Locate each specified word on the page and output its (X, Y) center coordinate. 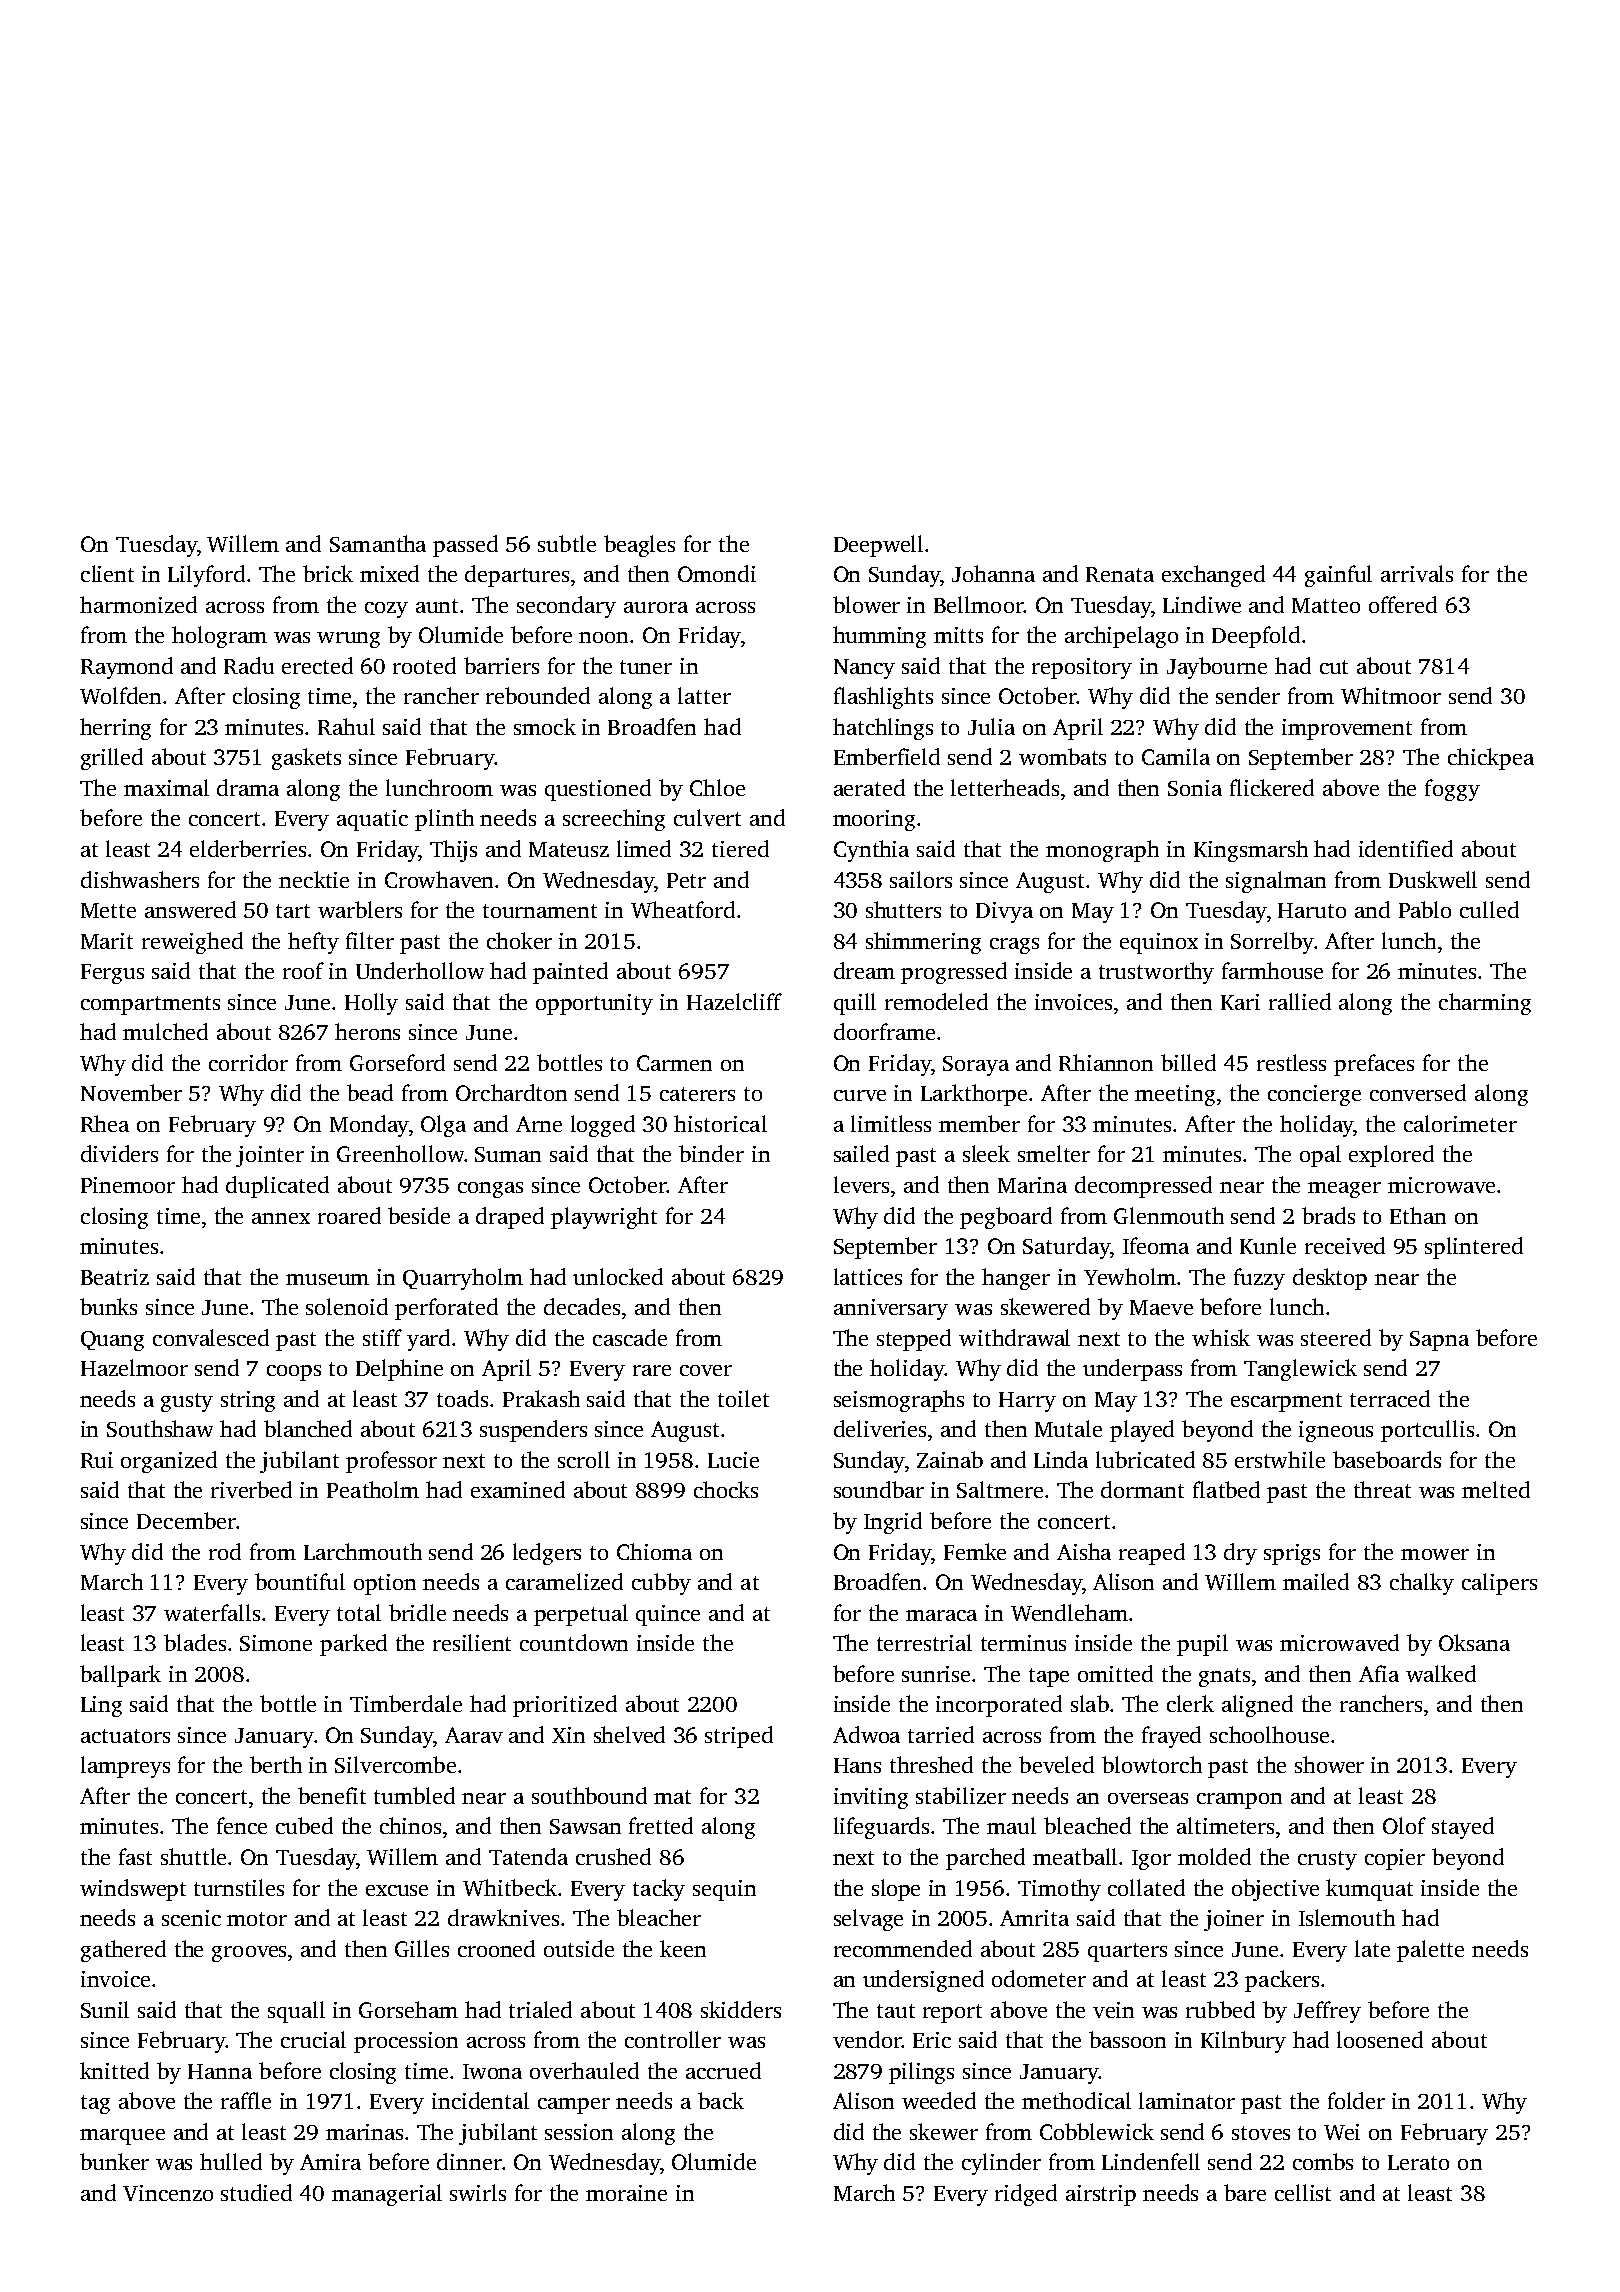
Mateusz (569, 849)
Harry (1027, 1402)
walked (1441, 1673)
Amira (330, 2162)
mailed (1316, 1581)
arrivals (1417, 573)
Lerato (1418, 2162)
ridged (1026, 2195)
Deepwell (878, 546)
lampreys (125, 1767)
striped (739, 1737)
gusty (187, 1402)
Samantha (378, 543)
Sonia (1195, 788)
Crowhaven (439, 879)
